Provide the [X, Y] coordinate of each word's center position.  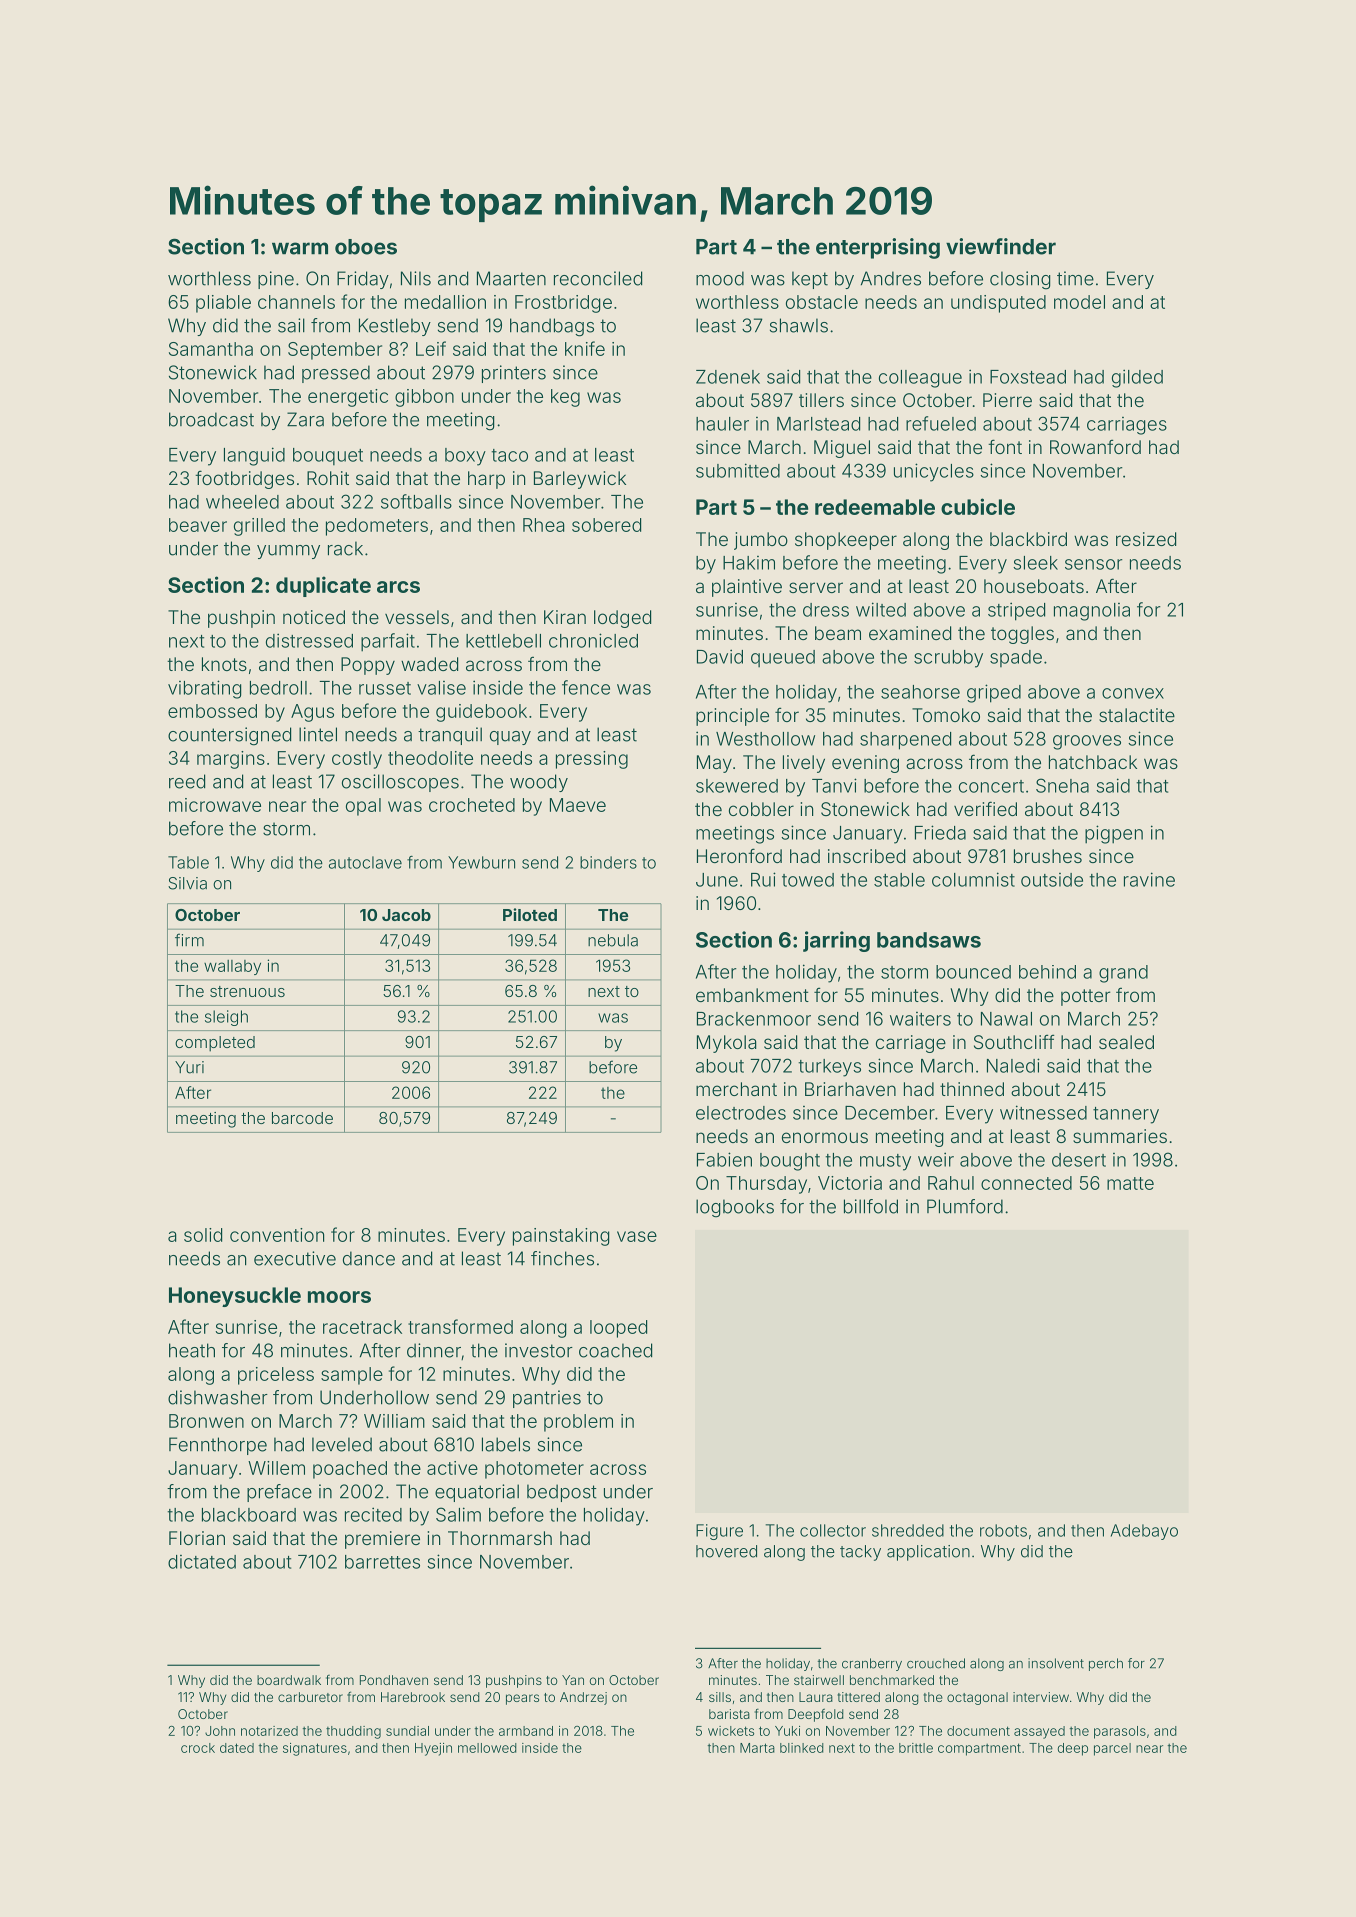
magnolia [1092, 612]
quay [510, 738]
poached [350, 1470]
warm [300, 248]
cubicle [978, 506]
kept [810, 280]
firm [189, 939]
